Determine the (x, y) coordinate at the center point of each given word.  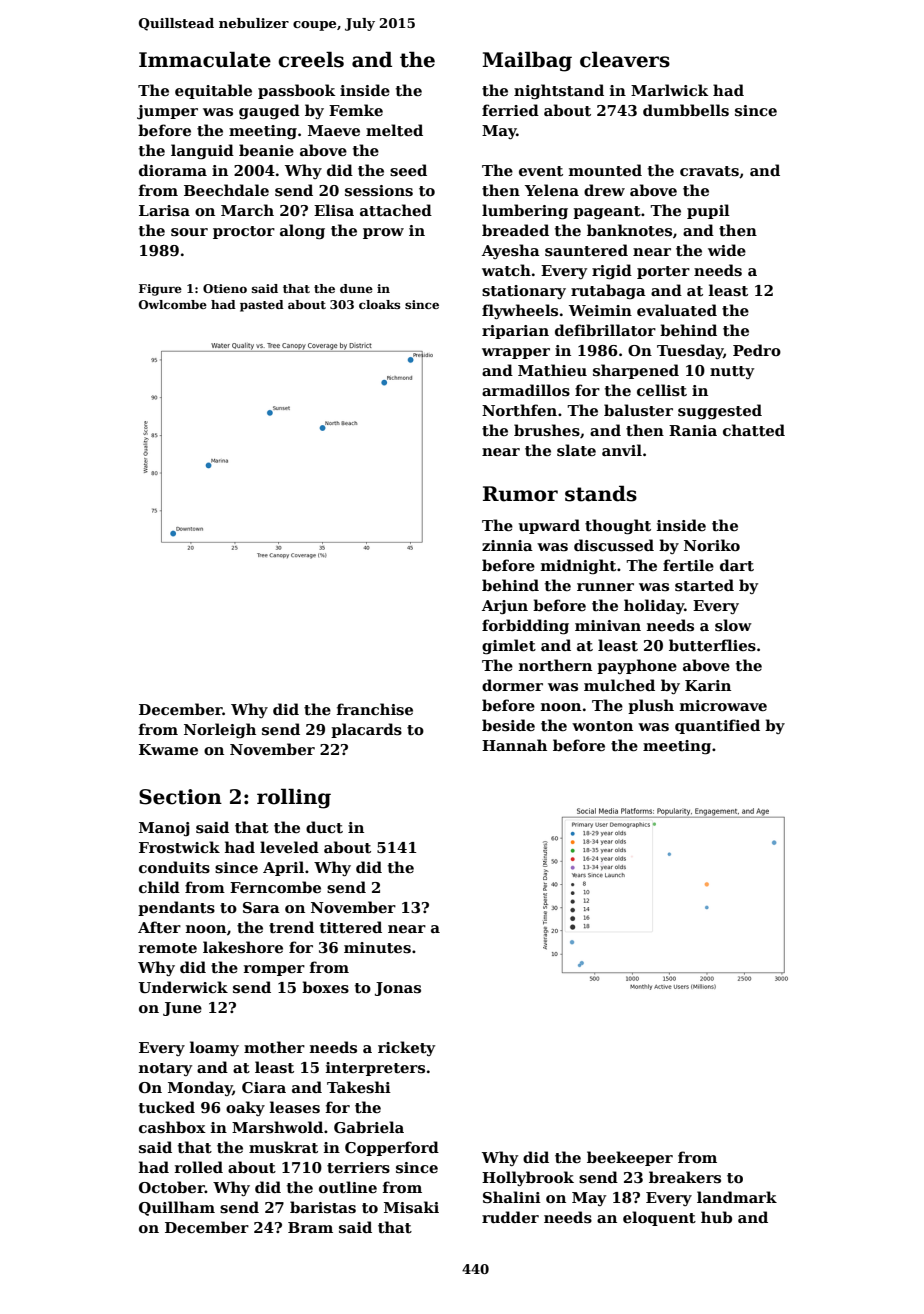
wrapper (516, 353)
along (302, 232)
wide (727, 250)
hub (716, 1217)
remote (168, 948)
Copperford (392, 1148)
